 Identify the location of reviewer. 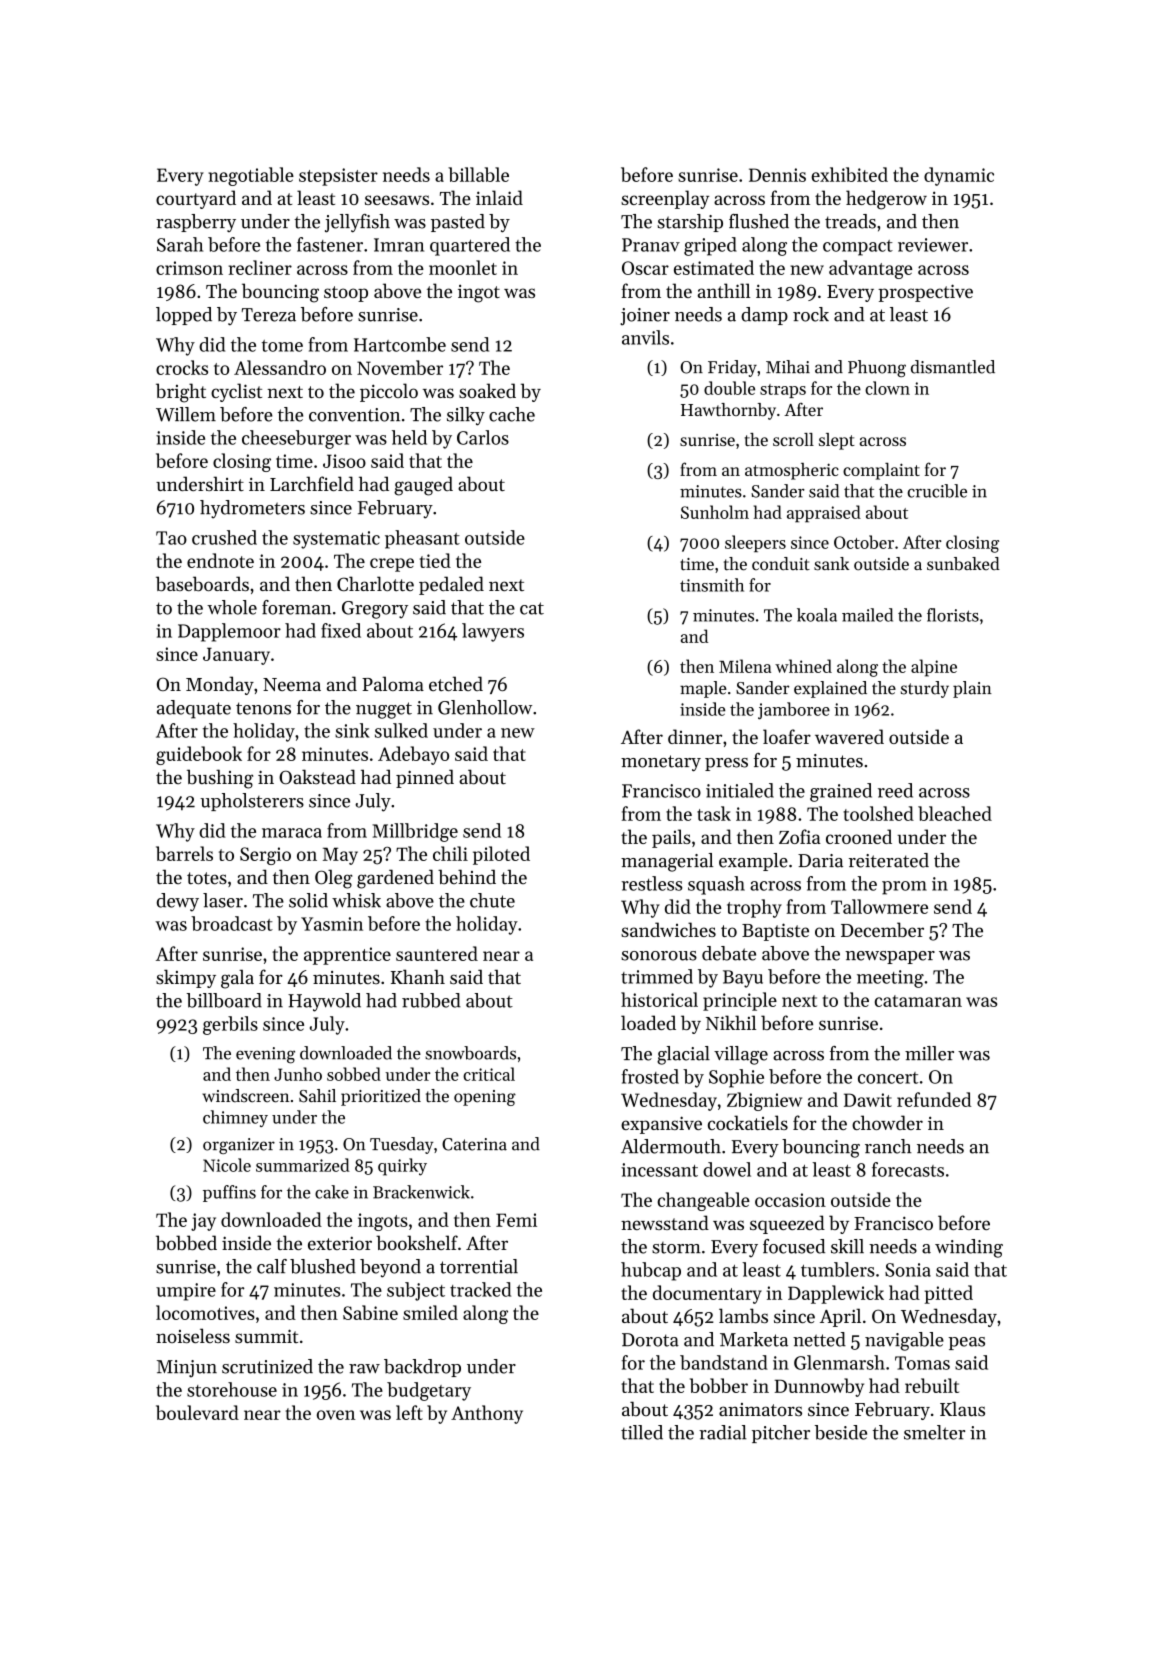
(933, 245).
